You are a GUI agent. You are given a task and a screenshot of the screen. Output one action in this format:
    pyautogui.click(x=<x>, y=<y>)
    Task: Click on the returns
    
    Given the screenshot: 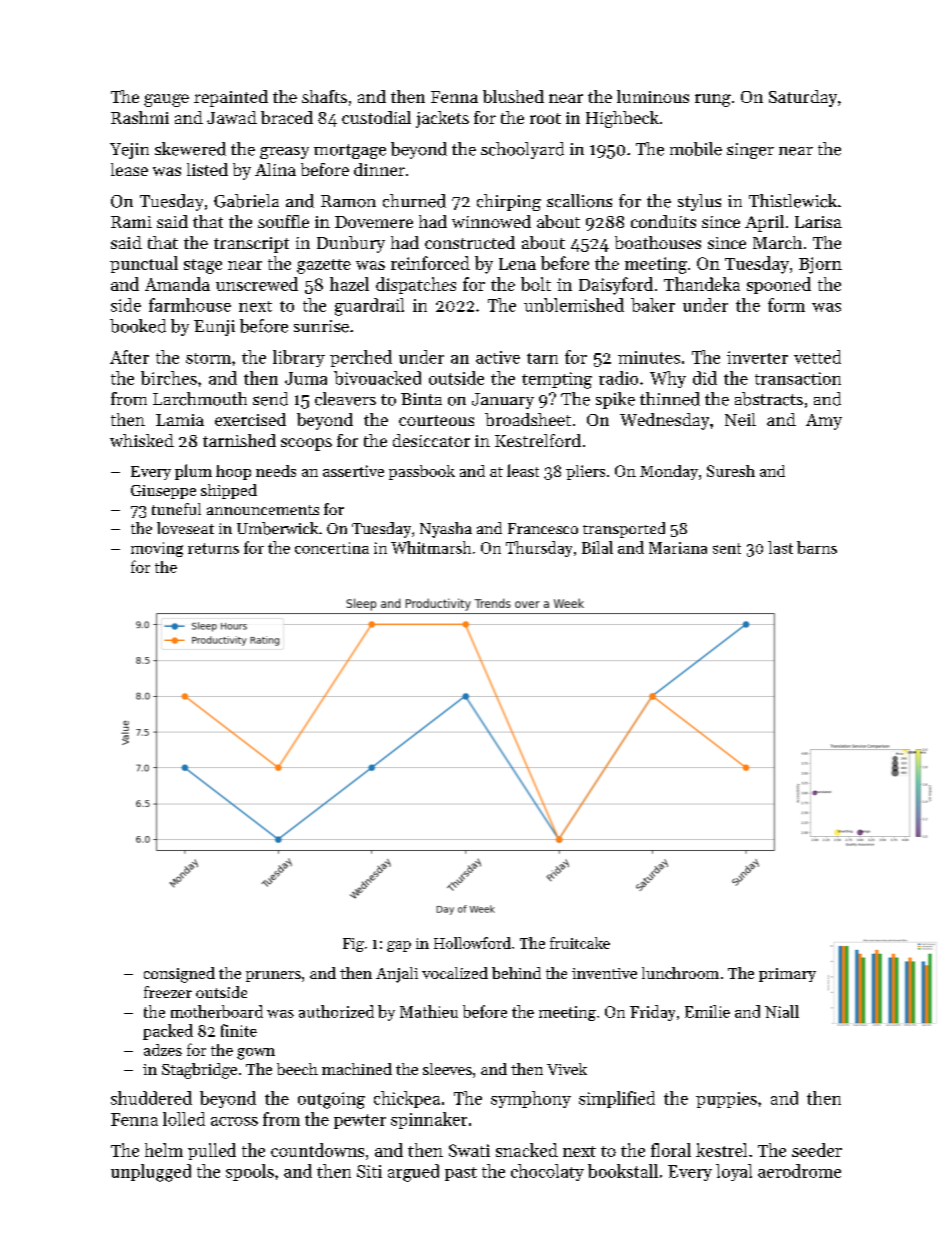 What is the action you would take?
    pyautogui.click(x=213, y=548)
